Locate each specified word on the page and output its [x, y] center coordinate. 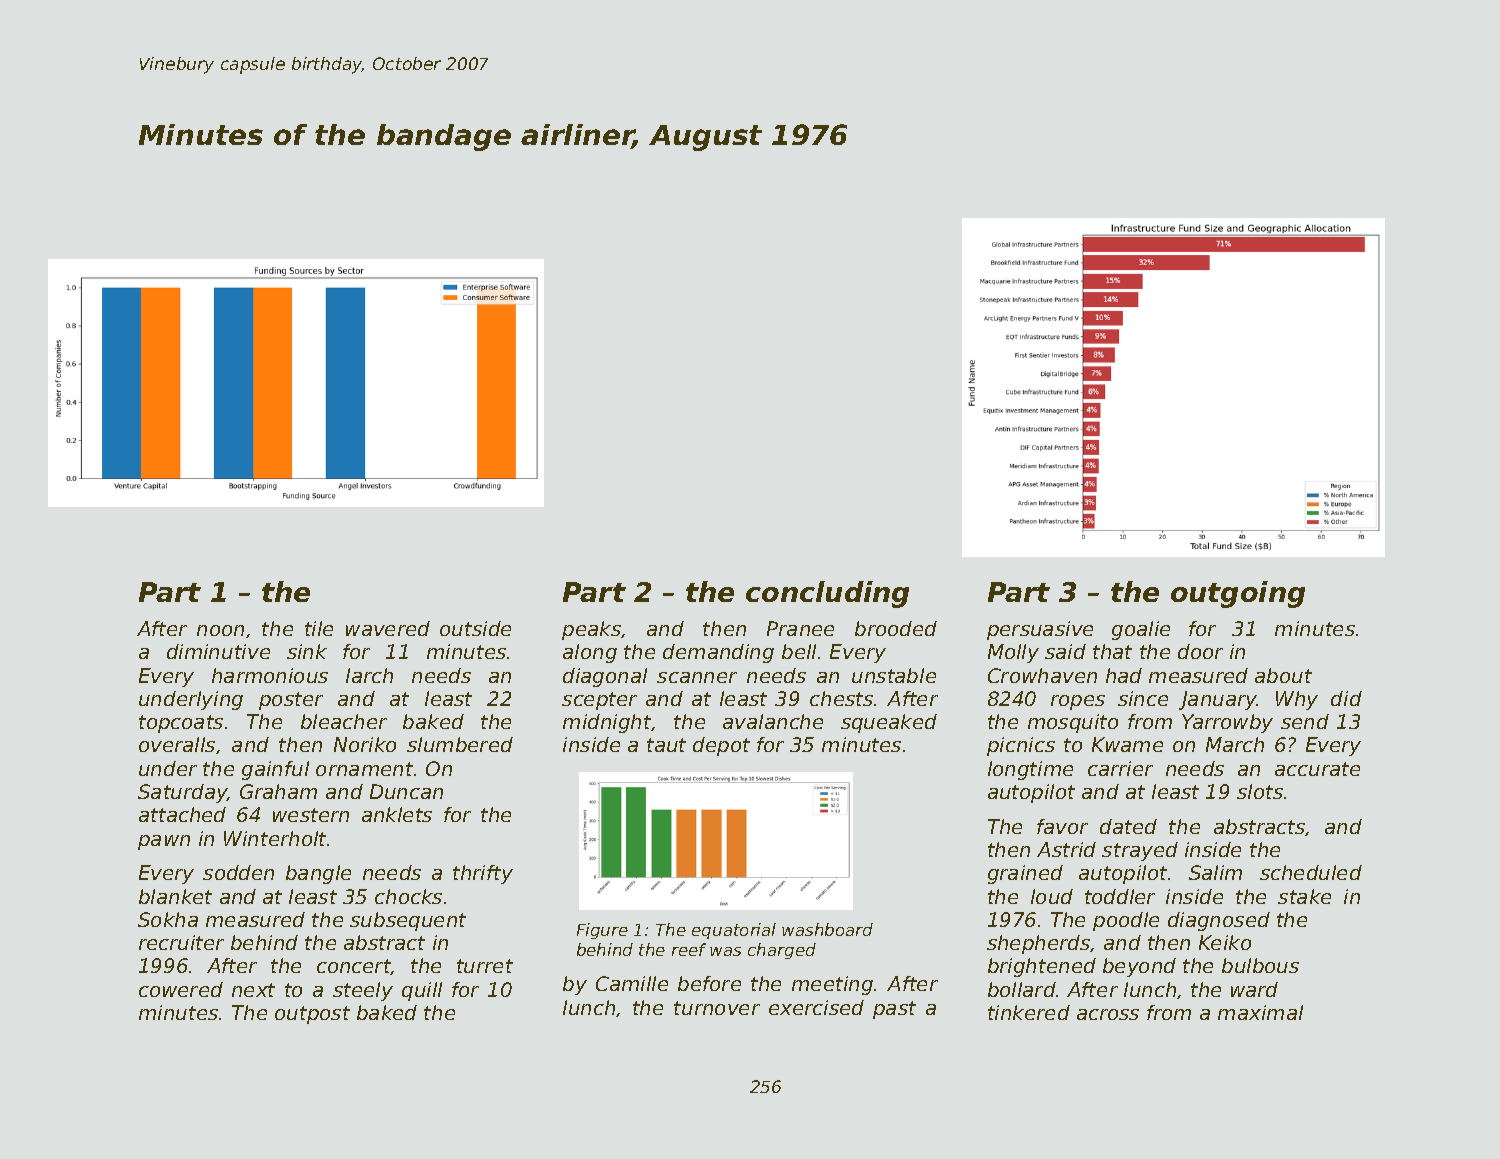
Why [1297, 700]
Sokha [168, 919]
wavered [388, 628]
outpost [312, 1015]
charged [782, 951]
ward [1254, 989]
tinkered [1029, 1012]
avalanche [773, 721]
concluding [827, 594]
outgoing [1238, 594]
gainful [275, 770]
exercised [816, 1007]
